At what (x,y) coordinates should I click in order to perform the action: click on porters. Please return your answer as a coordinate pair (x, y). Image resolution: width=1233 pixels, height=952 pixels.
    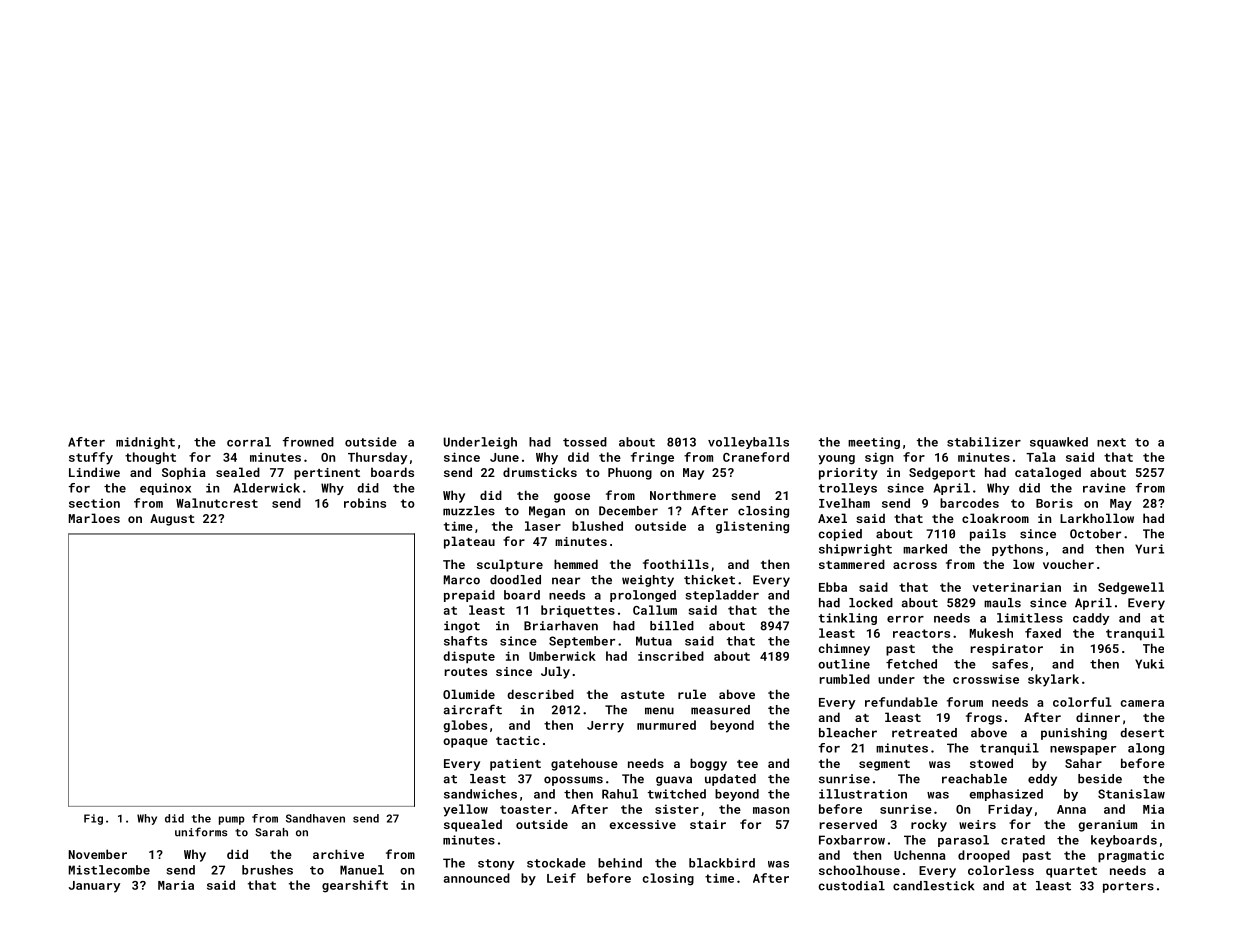
    Looking at the image, I should click on (1128, 887).
